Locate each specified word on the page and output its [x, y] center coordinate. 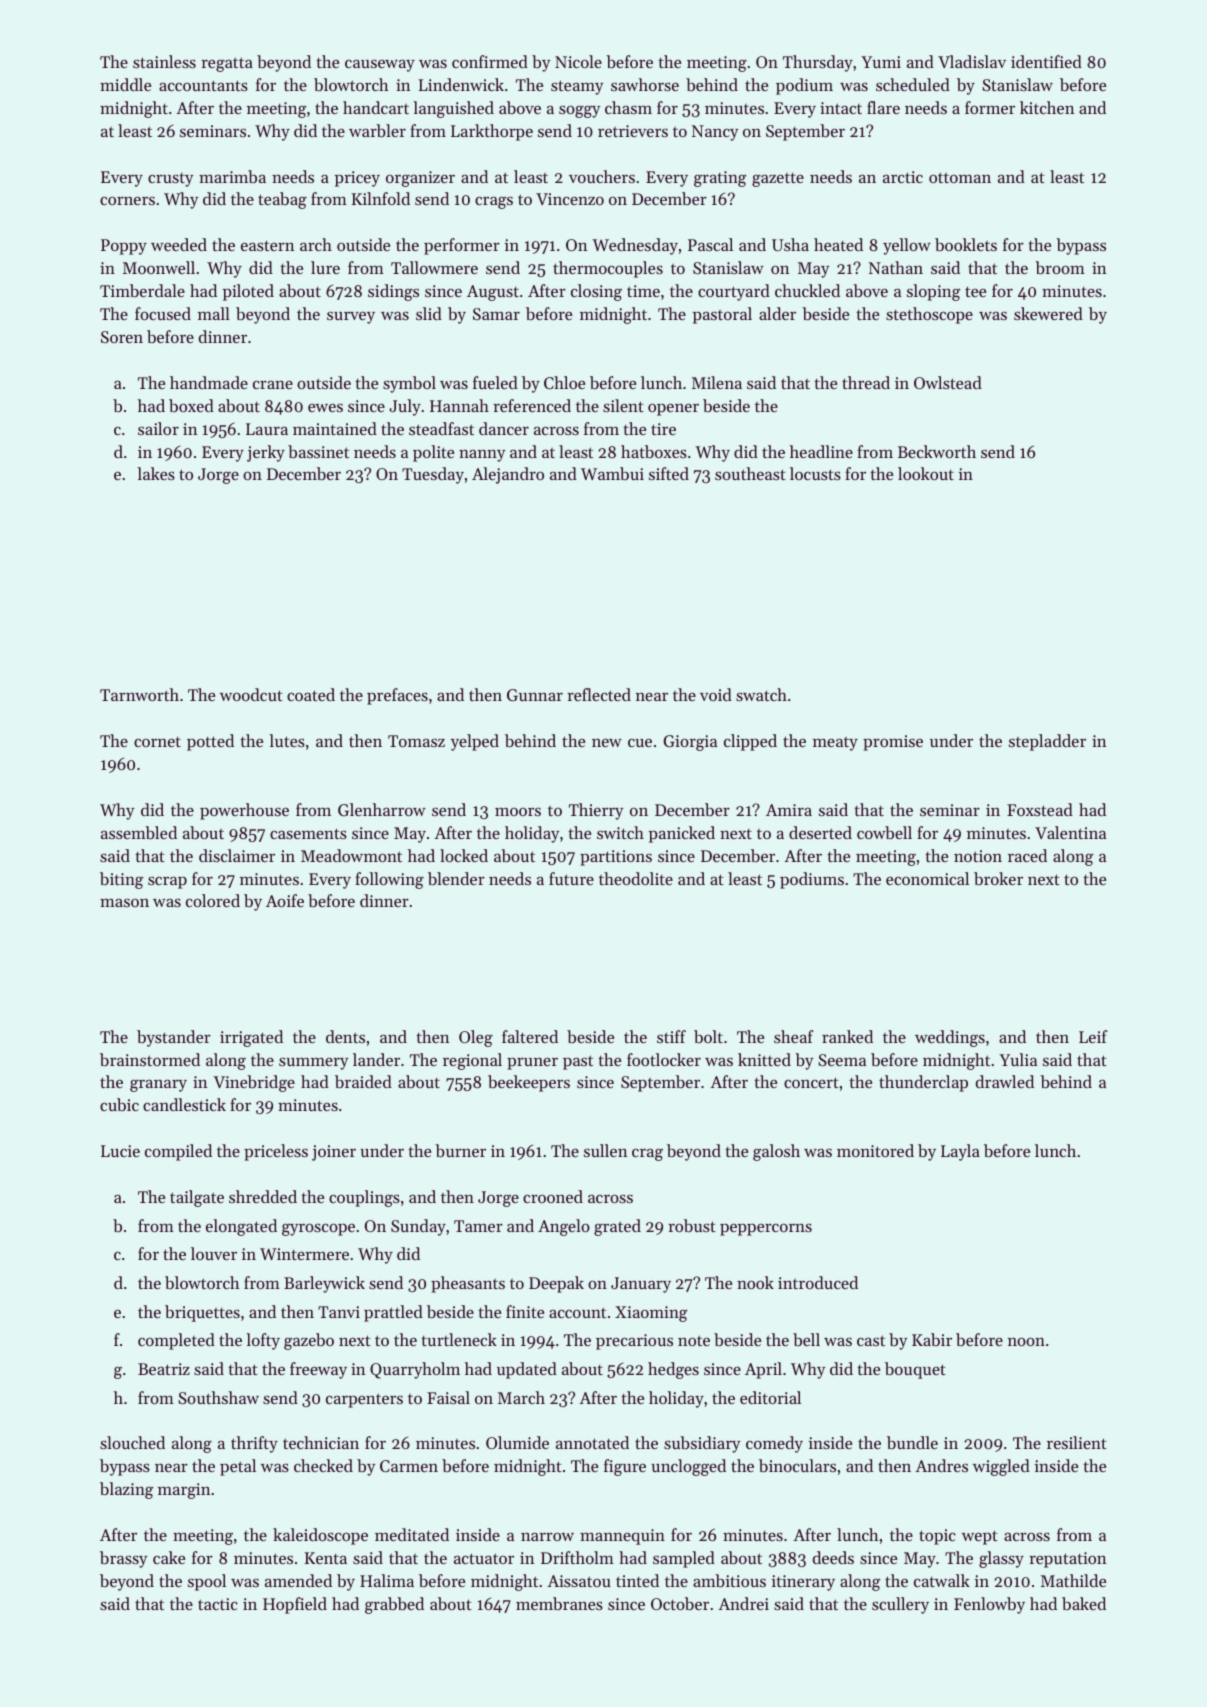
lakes [156, 473]
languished [453, 109]
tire [663, 429]
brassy [123, 1559]
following [389, 880]
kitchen [1047, 107]
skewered [1048, 313]
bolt [708, 1036]
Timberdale [142, 290]
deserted [820, 832]
